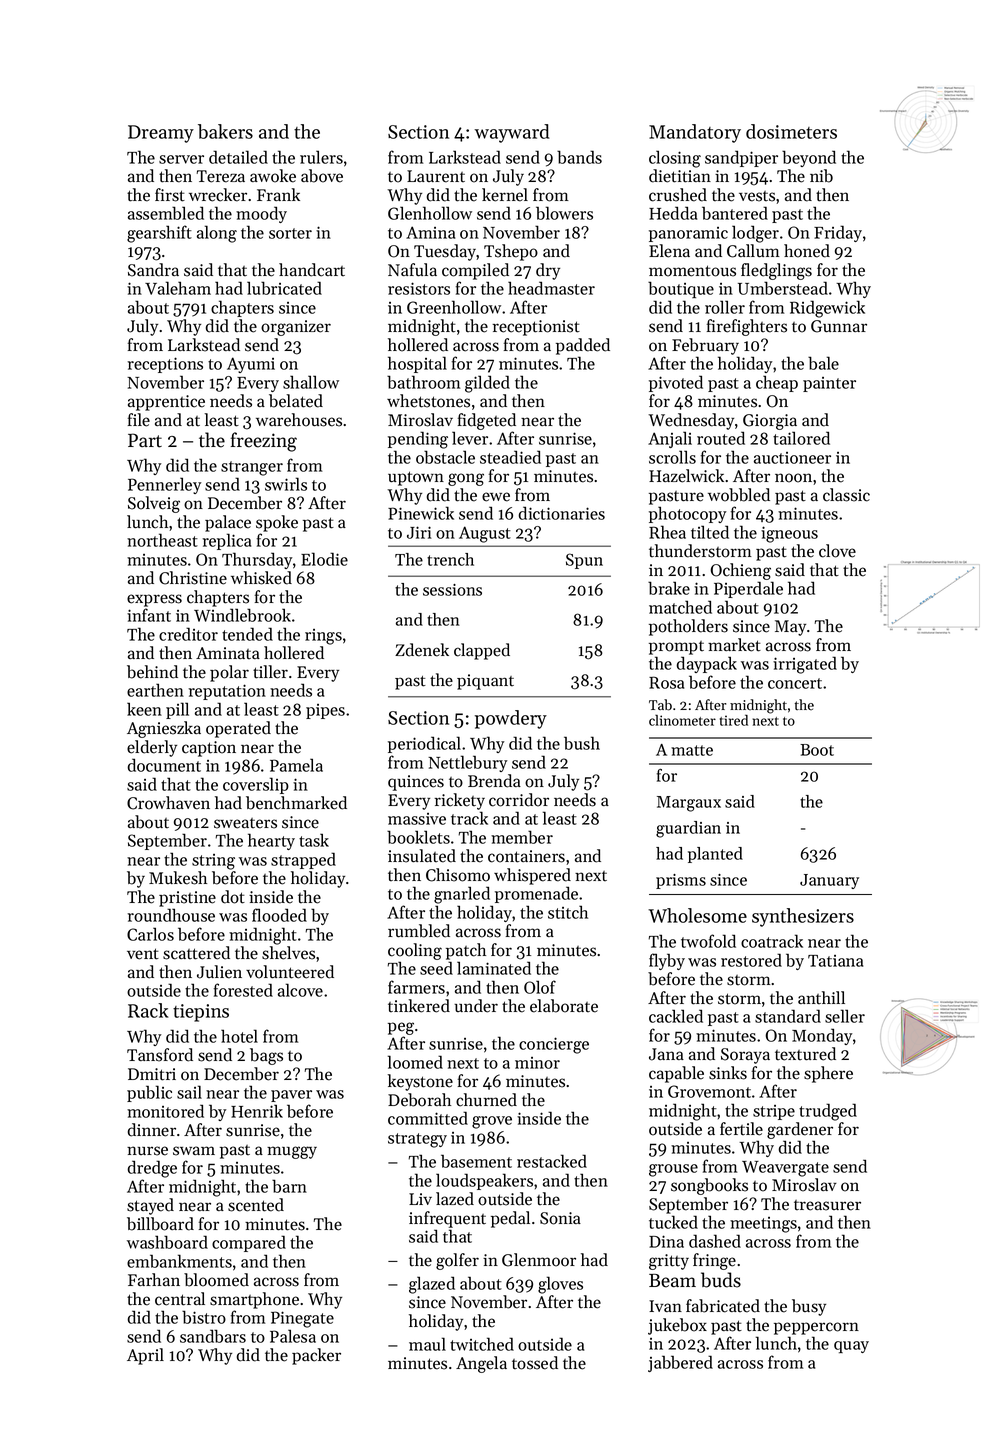  Describe the element at coordinates (681, 881) in the document. I see `prisms` at that location.
